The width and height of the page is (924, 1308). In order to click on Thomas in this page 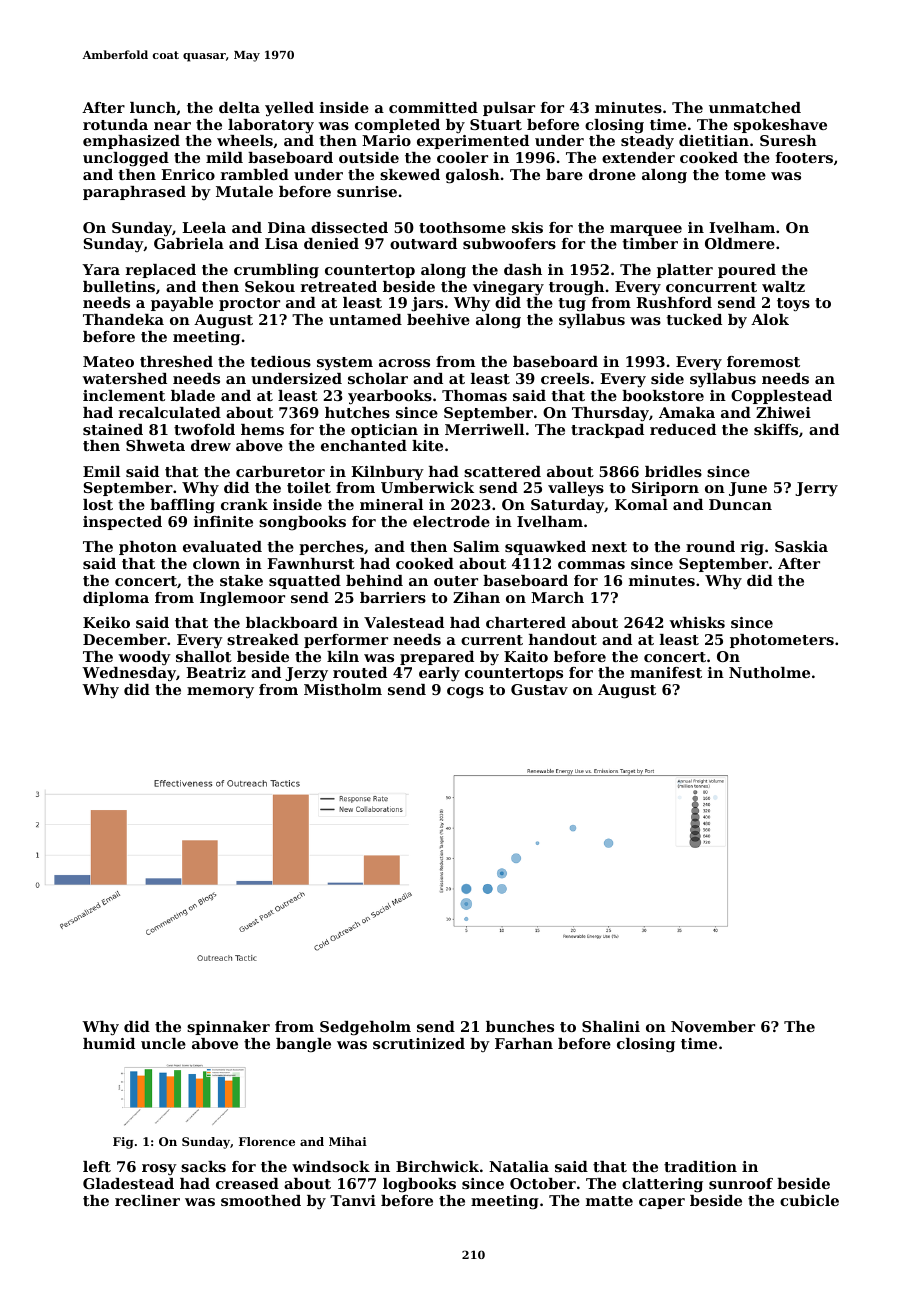, I will do `click(474, 395)`.
